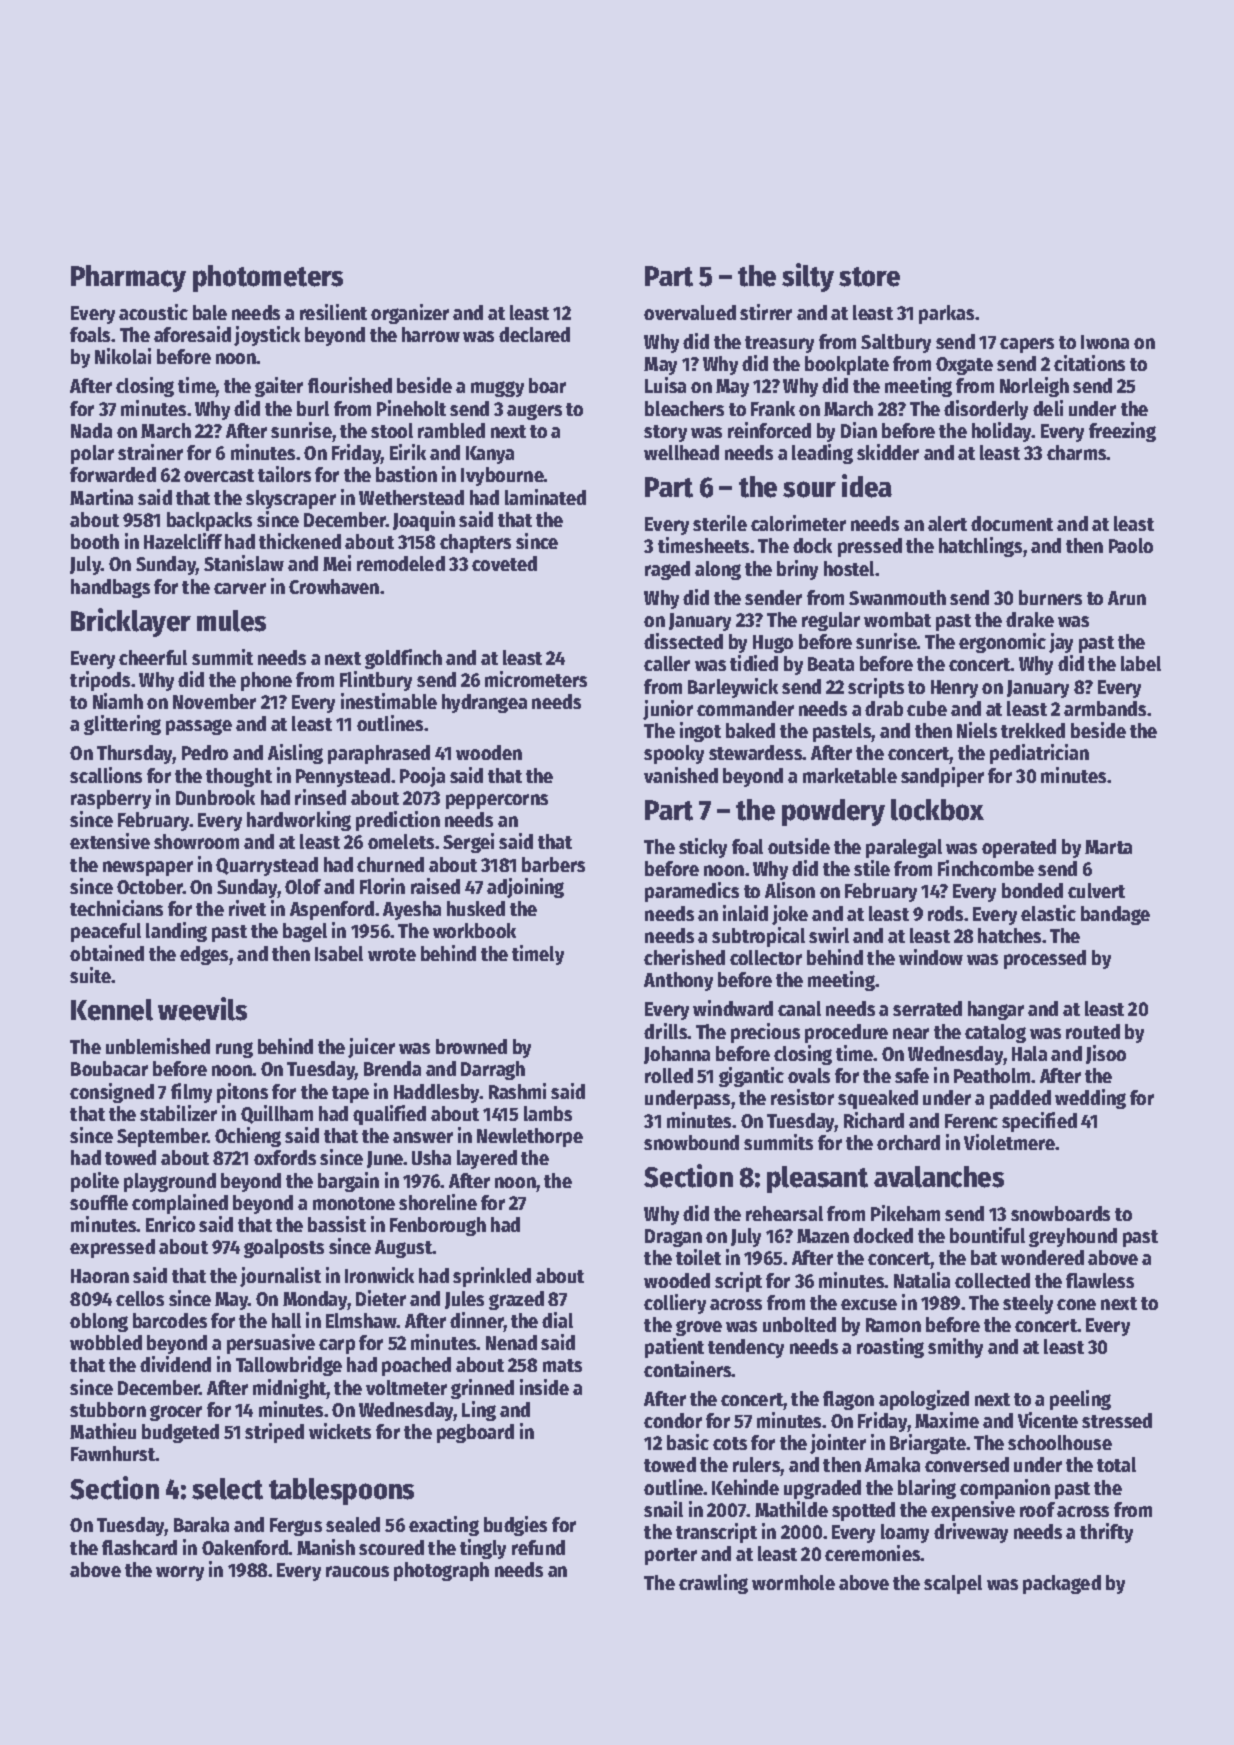 This document has height=1745, width=1234. What do you see at coordinates (681, 452) in the document?
I see `wellhead` at bounding box center [681, 452].
